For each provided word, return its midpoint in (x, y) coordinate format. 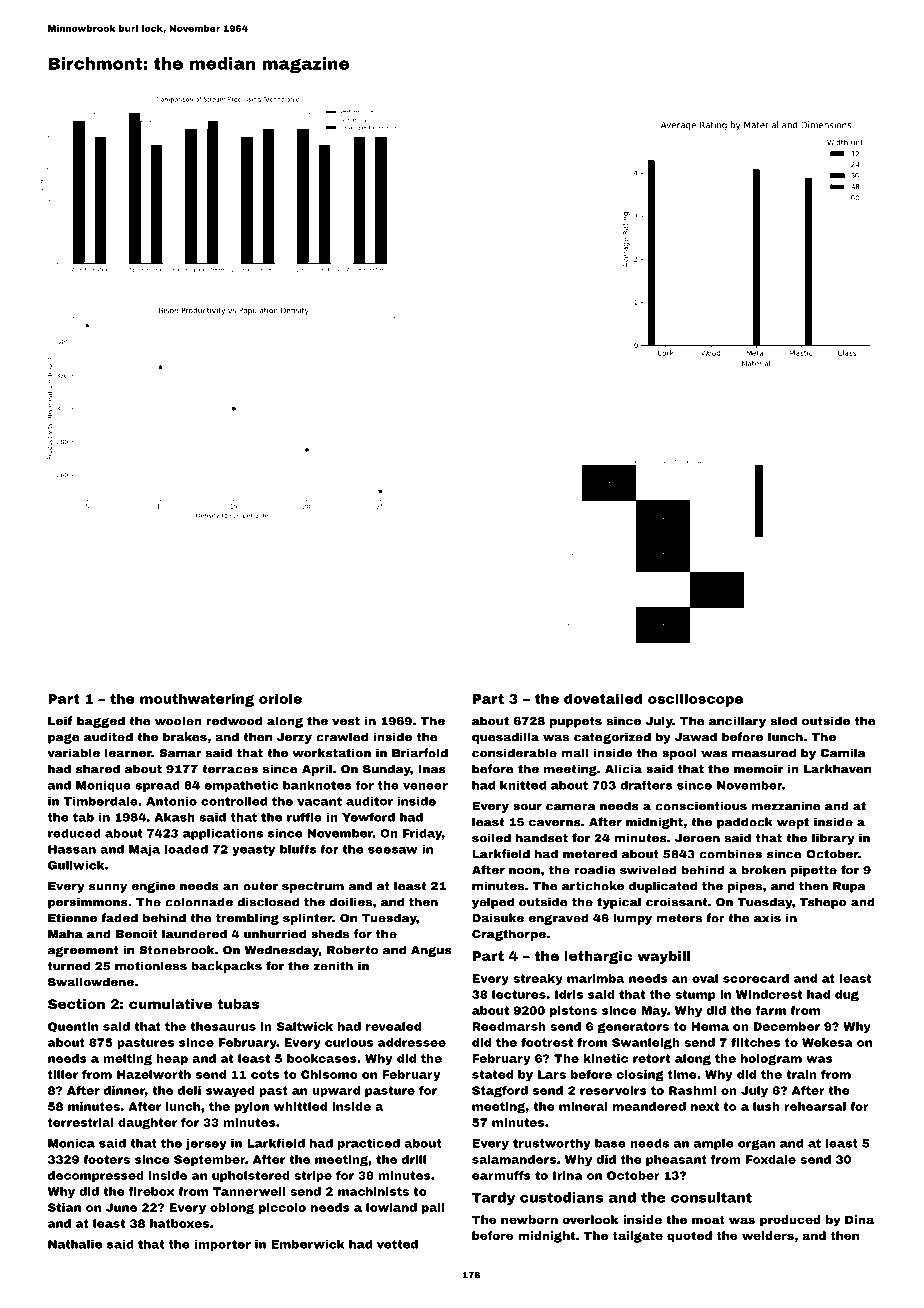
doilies (350, 902)
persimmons (88, 903)
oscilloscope (695, 700)
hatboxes (179, 1223)
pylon (252, 1107)
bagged (101, 722)
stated (492, 1074)
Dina (859, 1219)
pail (433, 1208)
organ (756, 1145)
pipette (814, 871)
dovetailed (603, 698)
